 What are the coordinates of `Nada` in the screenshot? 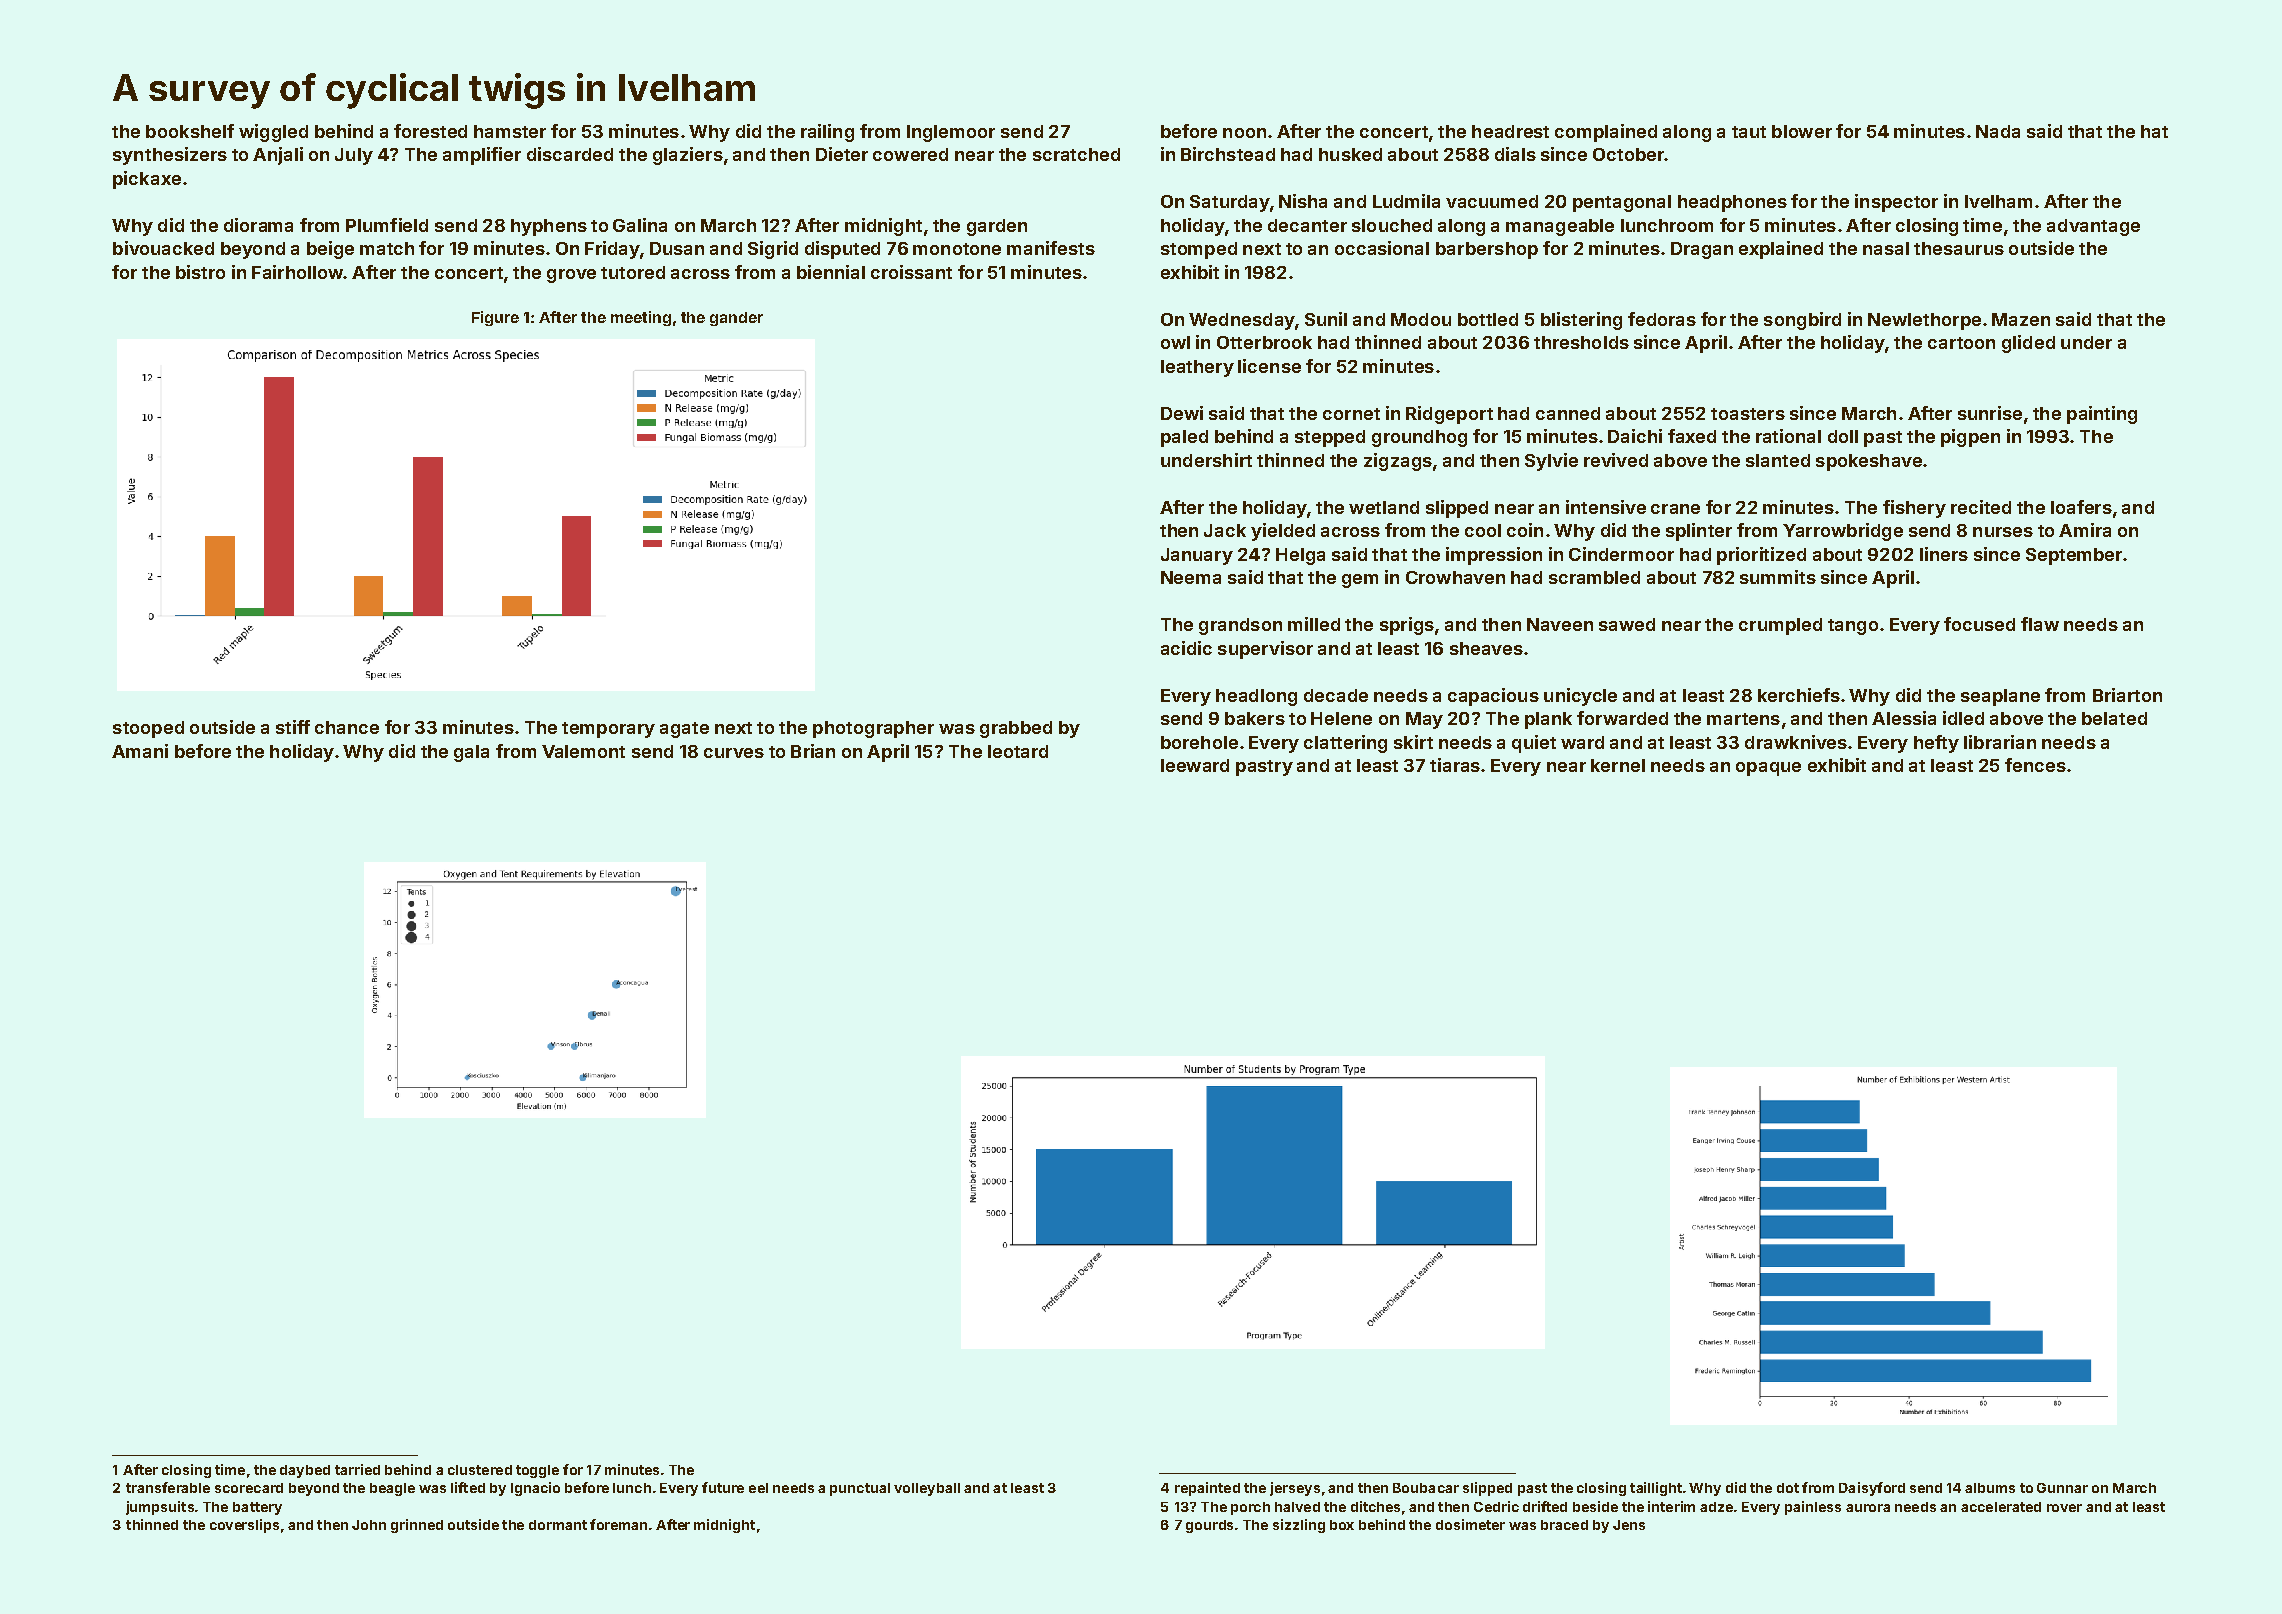 It's located at (1998, 131).
